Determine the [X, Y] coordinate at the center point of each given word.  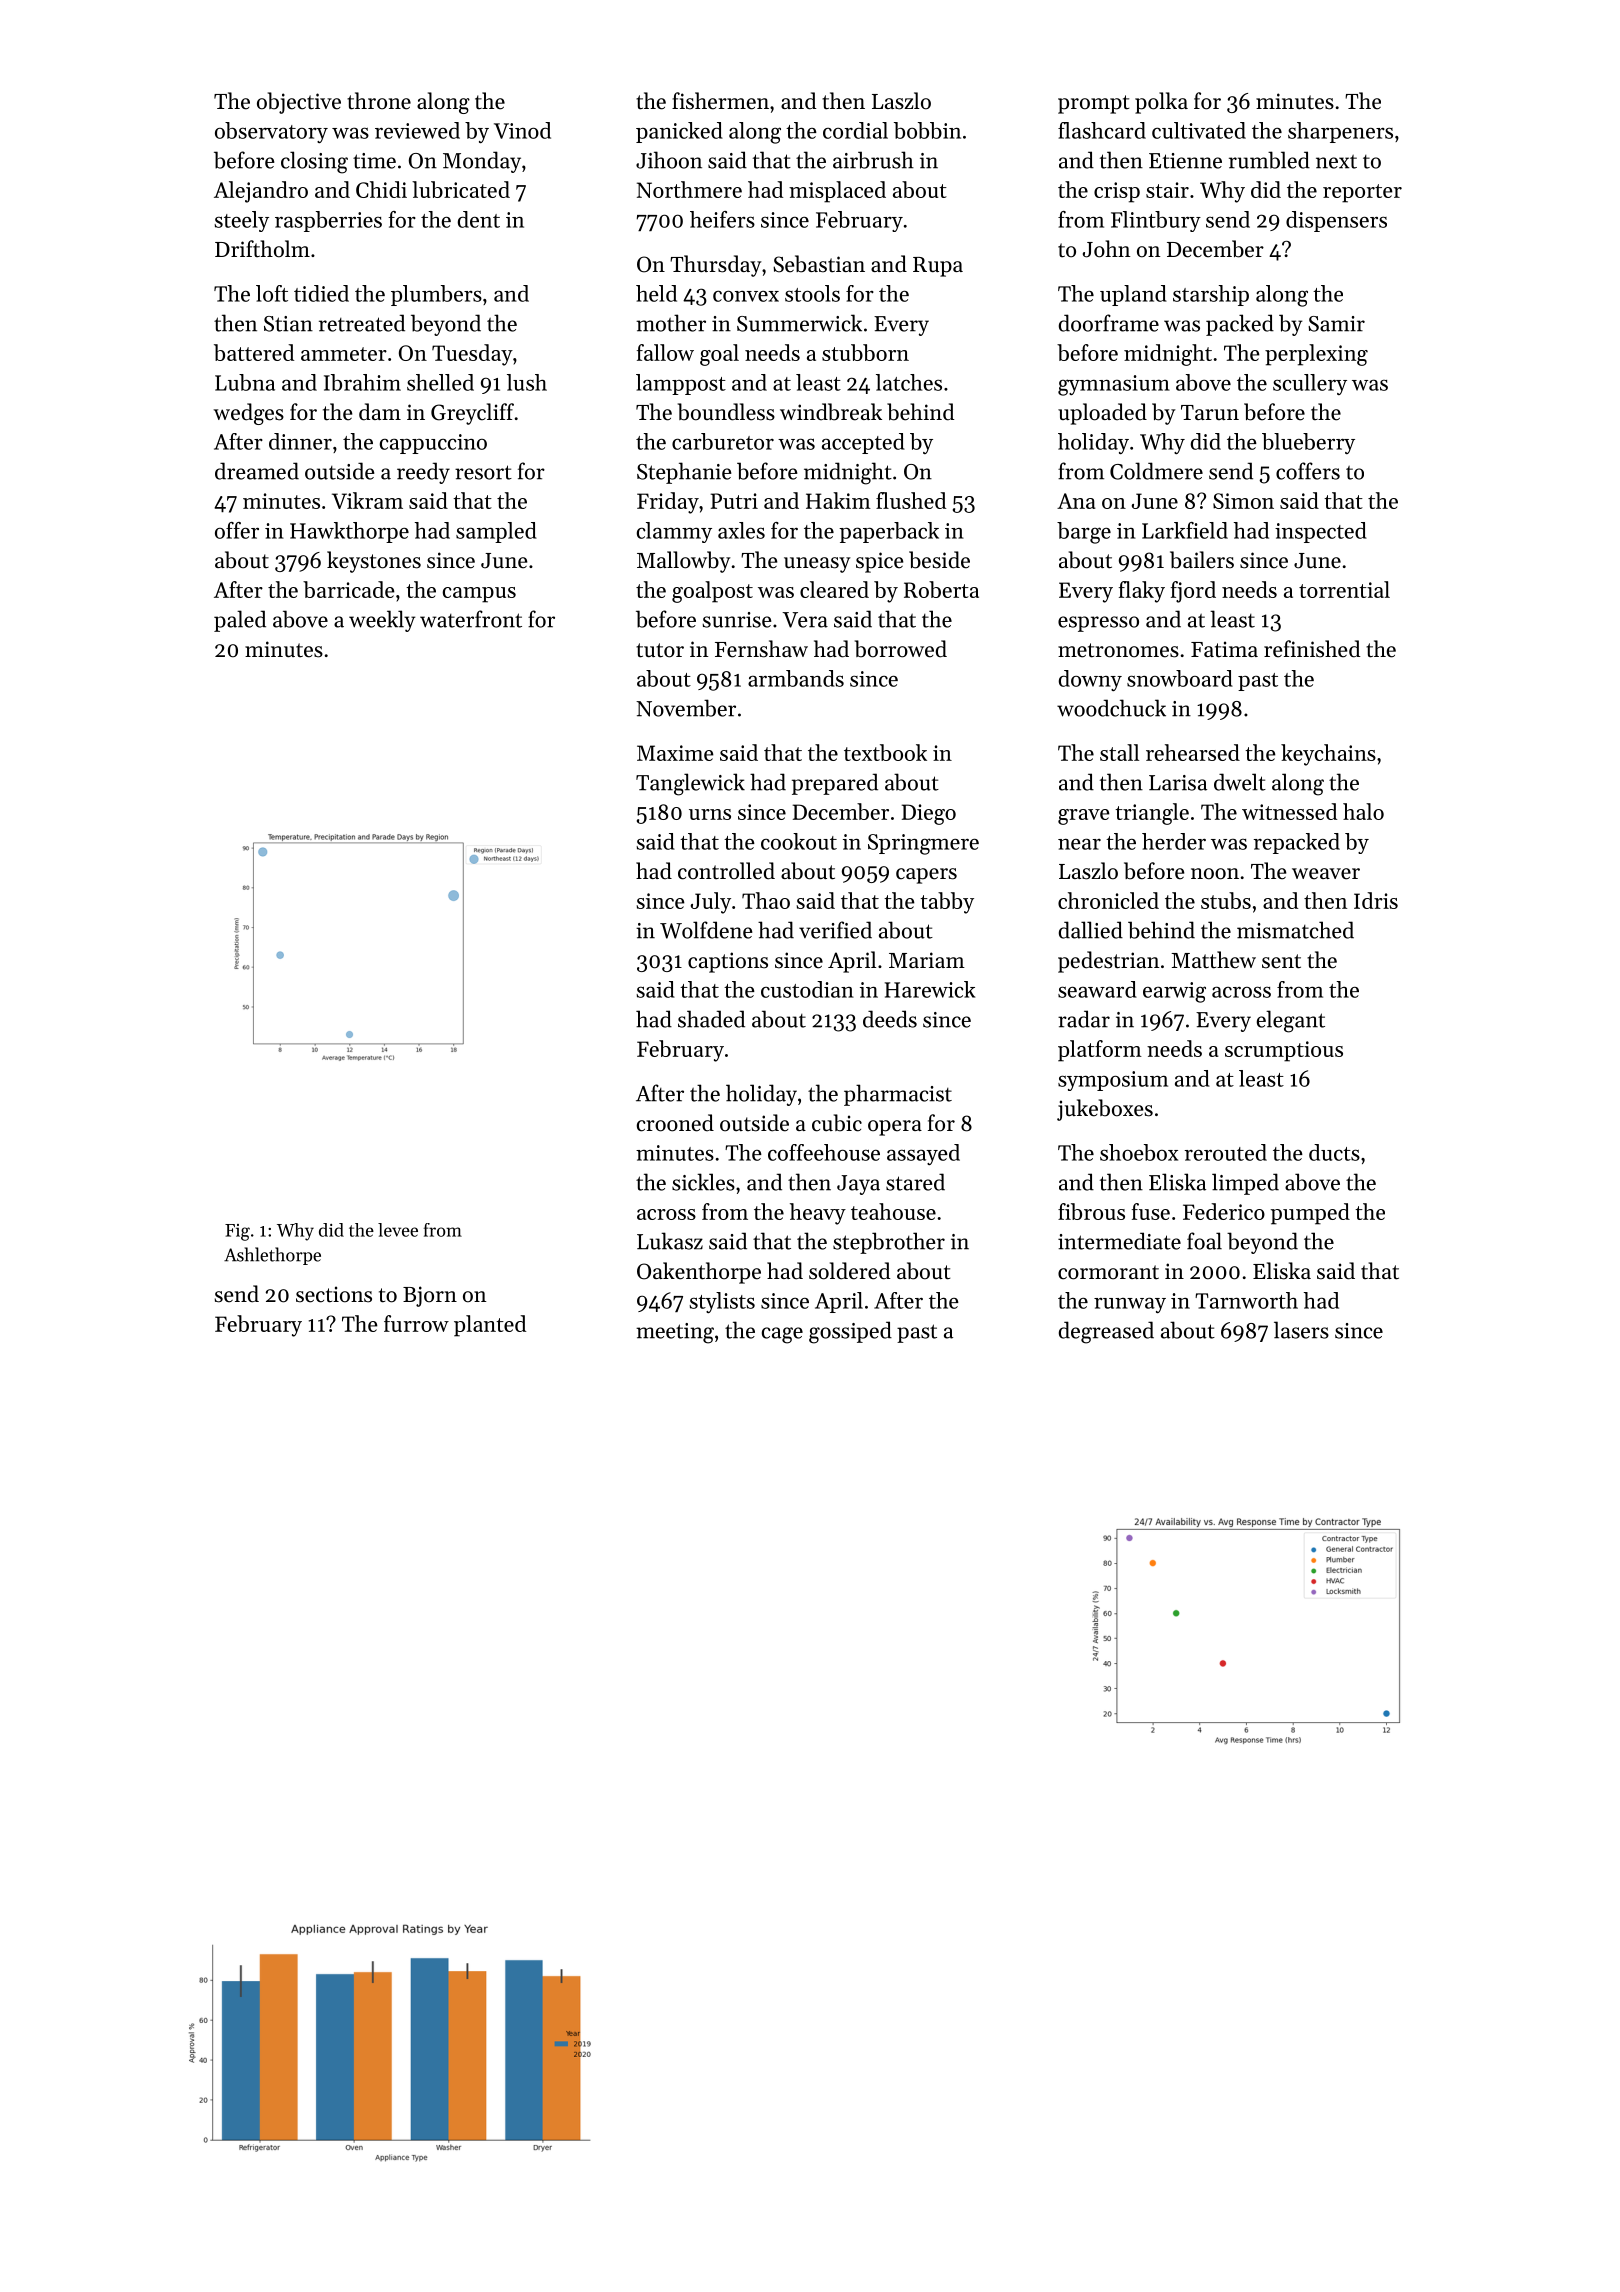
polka [1161, 103]
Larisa [1178, 783]
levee [398, 1230]
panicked [679, 132]
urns [710, 814]
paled [240, 621]
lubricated [461, 189]
